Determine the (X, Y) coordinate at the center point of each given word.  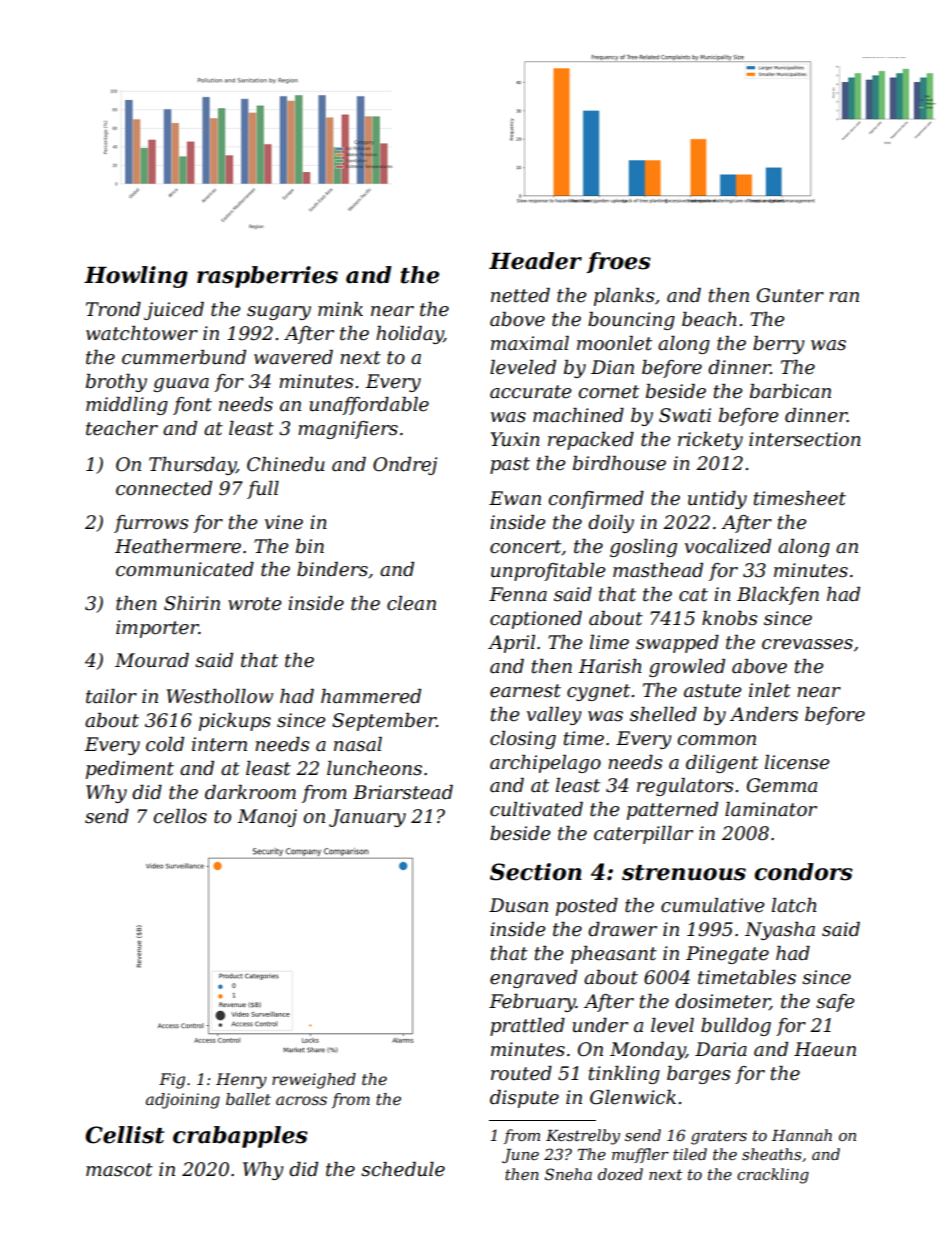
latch (794, 905)
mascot (119, 1170)
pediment (130, 770)
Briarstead (403, 792)
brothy (116, 383)
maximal (530, 343)
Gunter (790, 295)
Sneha (568, 1174)
